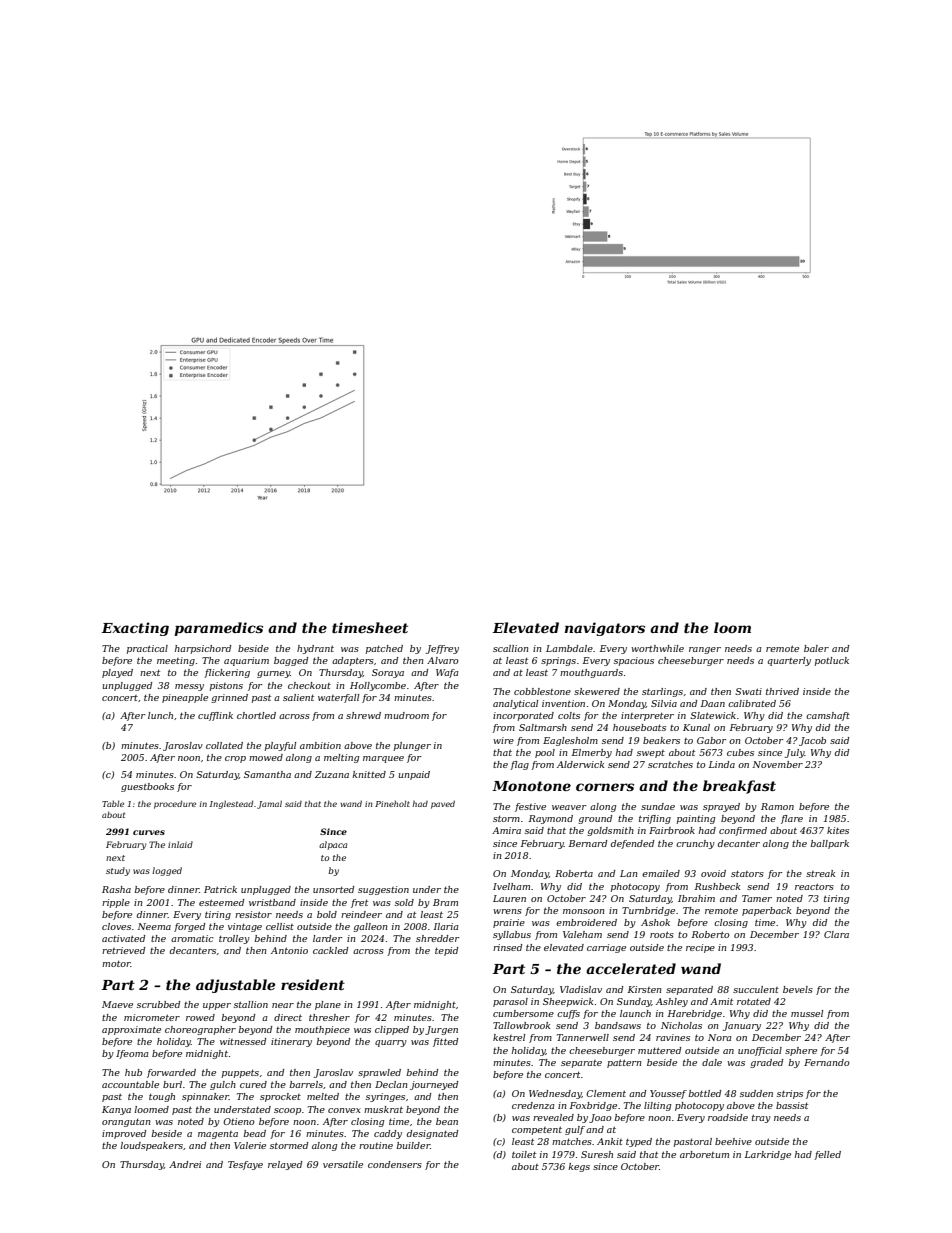  Describe the element at coordinates (395, 1164) in the page. I see `condensers` at that location.
